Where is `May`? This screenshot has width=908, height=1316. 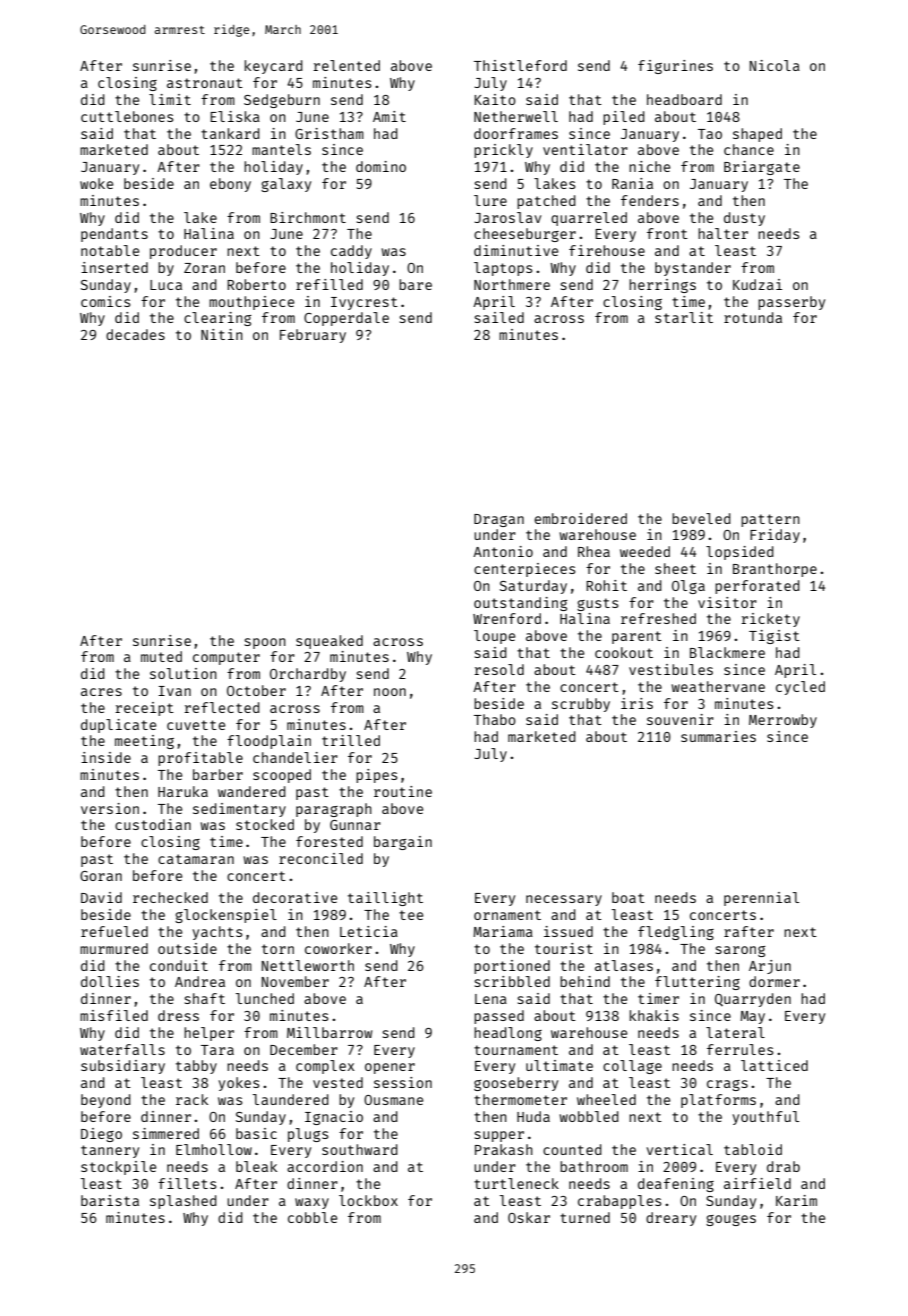
May is located at coordinates (752, 1017).
